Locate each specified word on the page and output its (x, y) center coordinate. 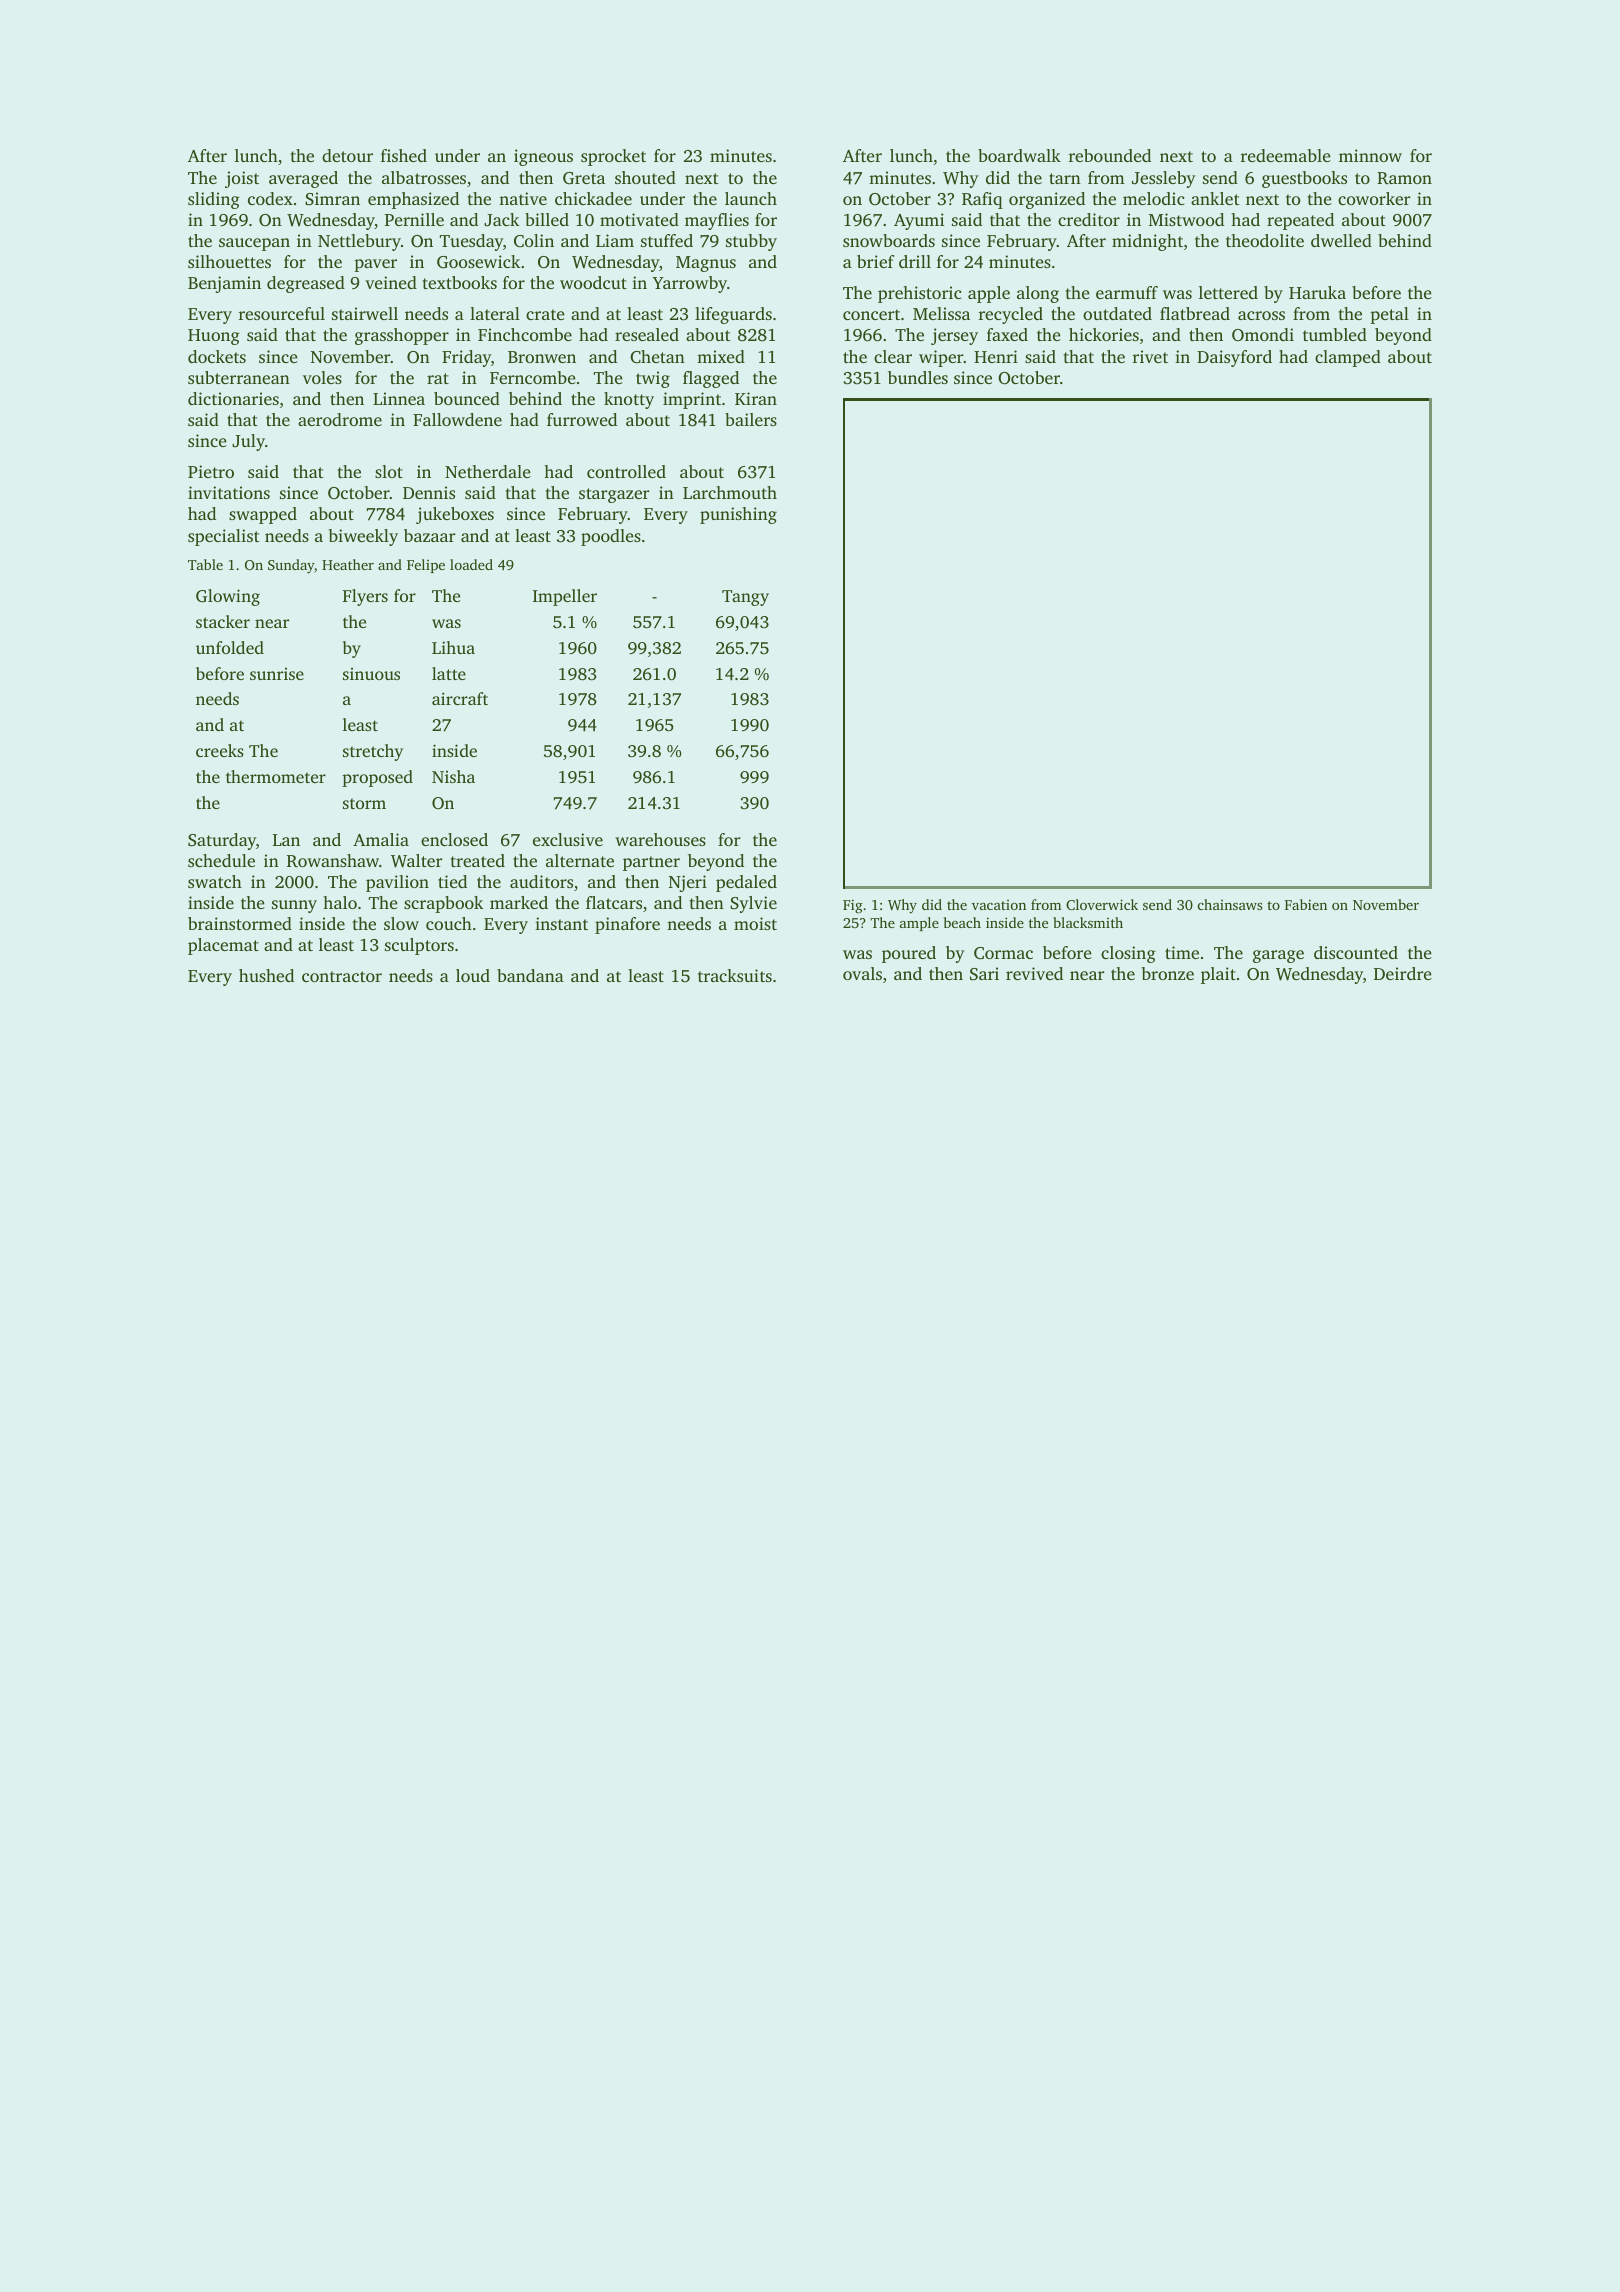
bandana (530, 975)
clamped (1348, 358)
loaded (471, 564)
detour (347, 155)
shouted (645, 177)
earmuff (1127, 292)
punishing (738, 515)
